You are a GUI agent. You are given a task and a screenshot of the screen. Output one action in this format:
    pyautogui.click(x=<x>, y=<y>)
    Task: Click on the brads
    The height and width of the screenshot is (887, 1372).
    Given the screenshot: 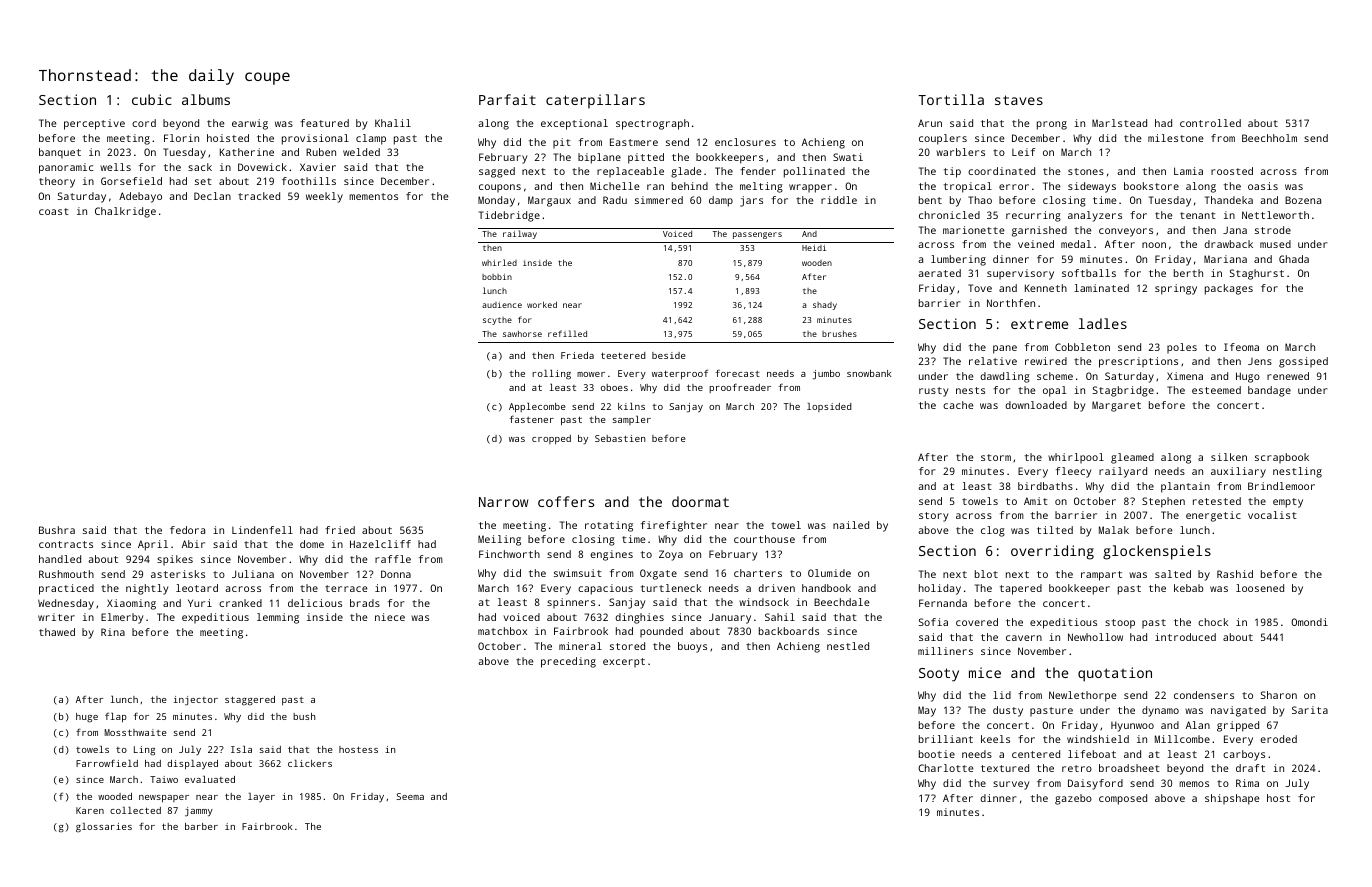 What is the action you would take?
    pyautogui.click(x=365, y=603)
